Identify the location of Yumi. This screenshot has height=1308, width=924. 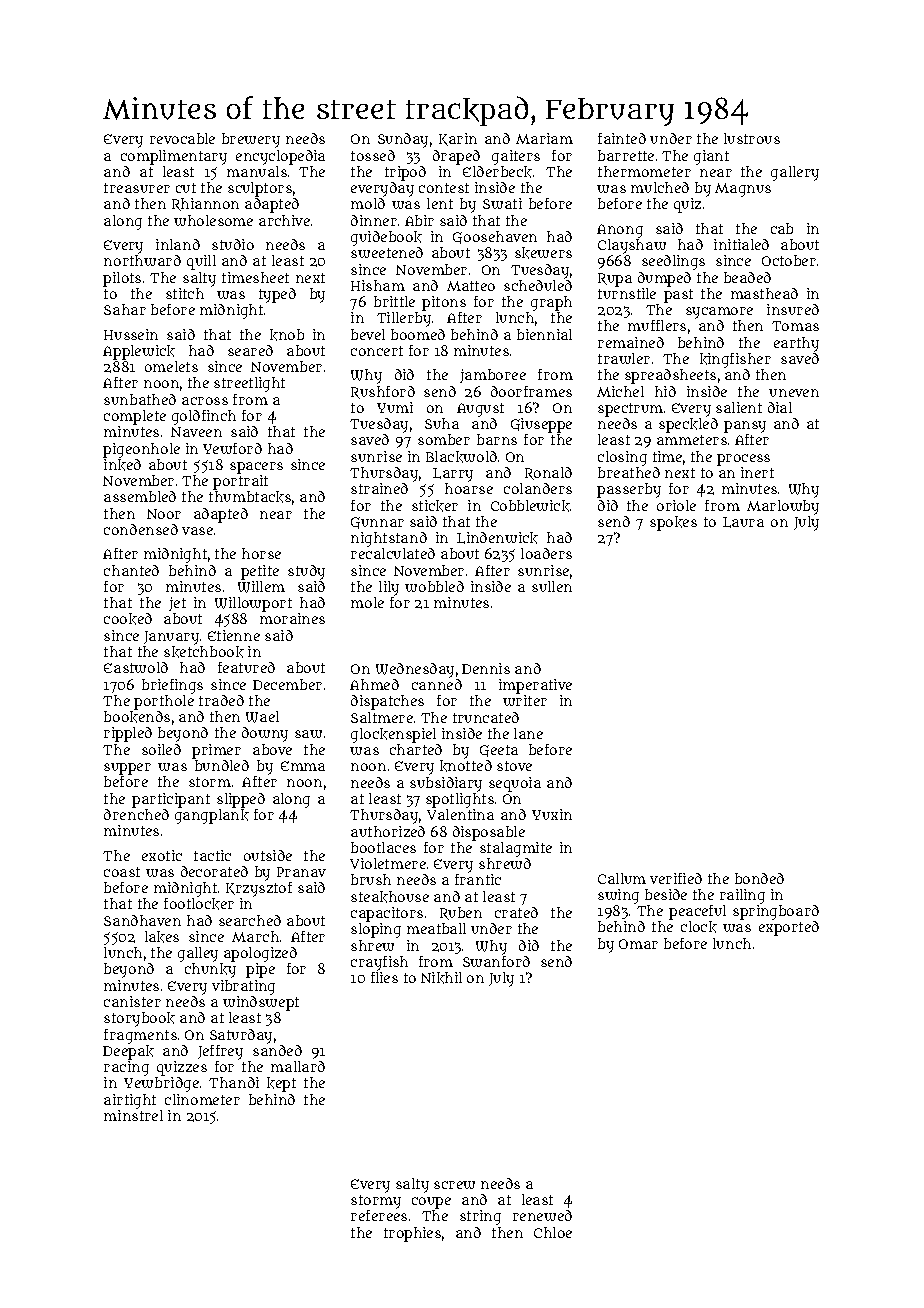
(395, 407).
